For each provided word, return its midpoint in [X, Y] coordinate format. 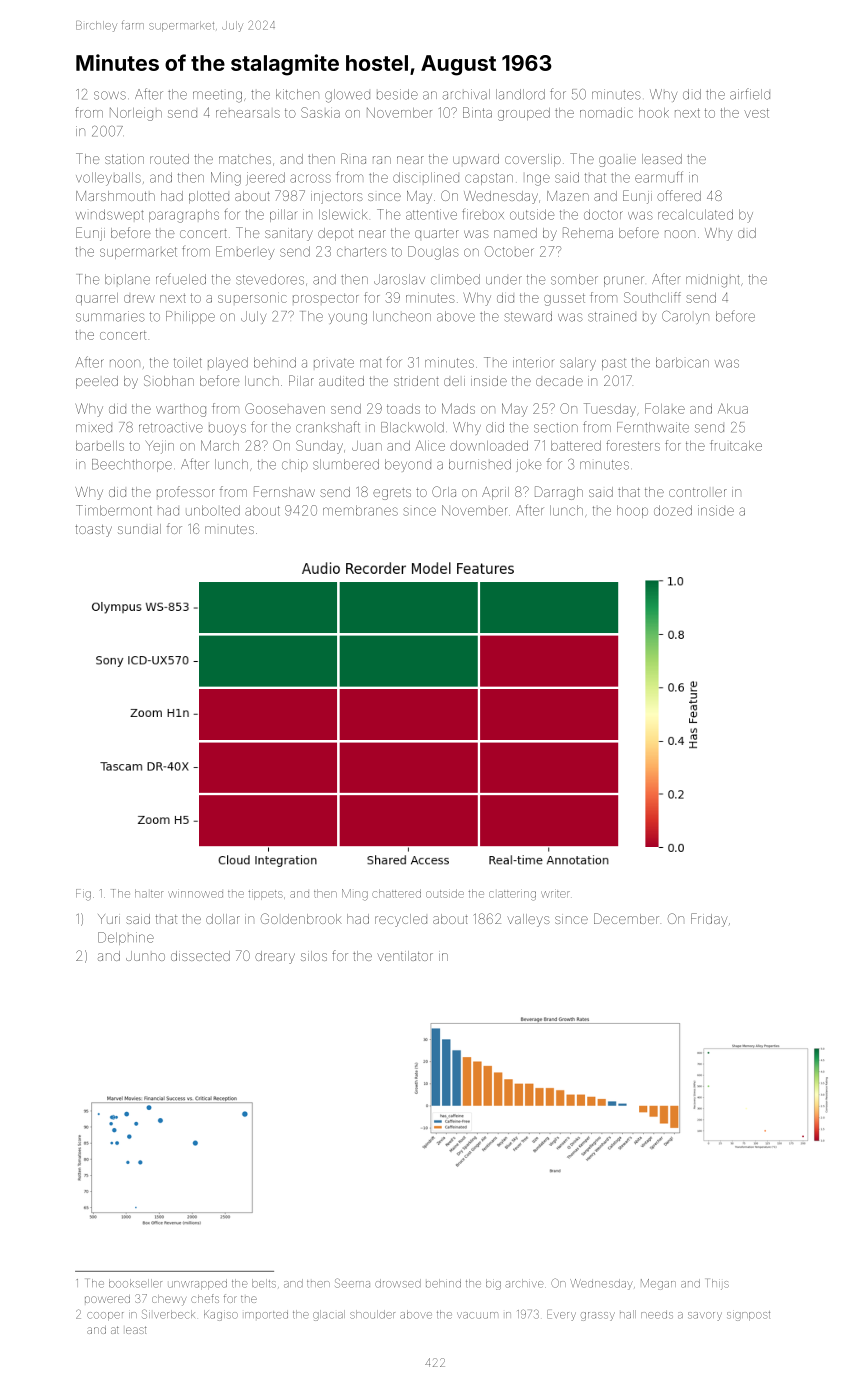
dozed [673, 510]
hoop [632, 511]
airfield [750, 94]
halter [149, 893]
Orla [444, 491]
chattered [396, 893]
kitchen [297, 94]
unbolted [213, 510]
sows [110, 95]
